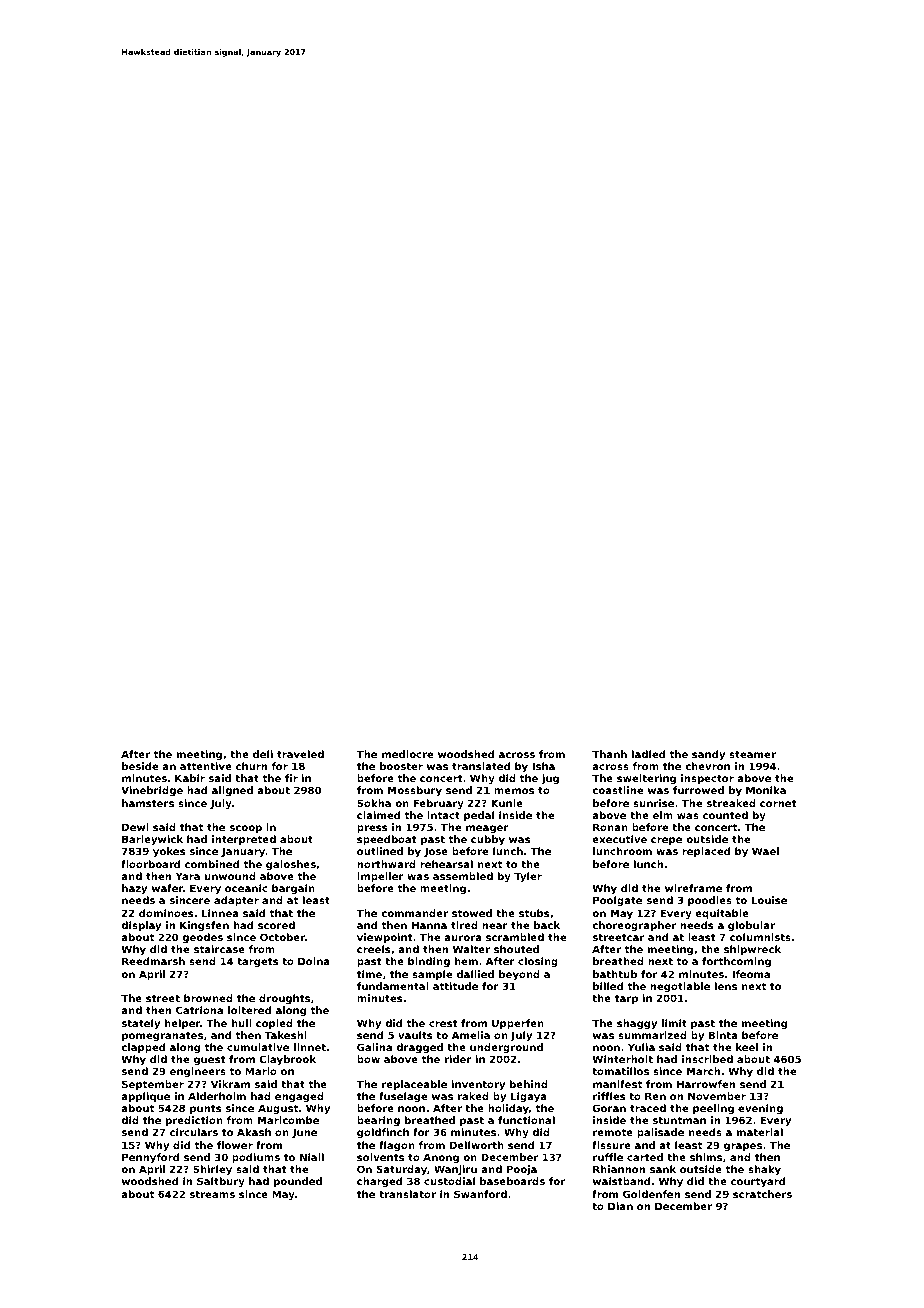  I want to click on fundamental, so click(393, 986).
